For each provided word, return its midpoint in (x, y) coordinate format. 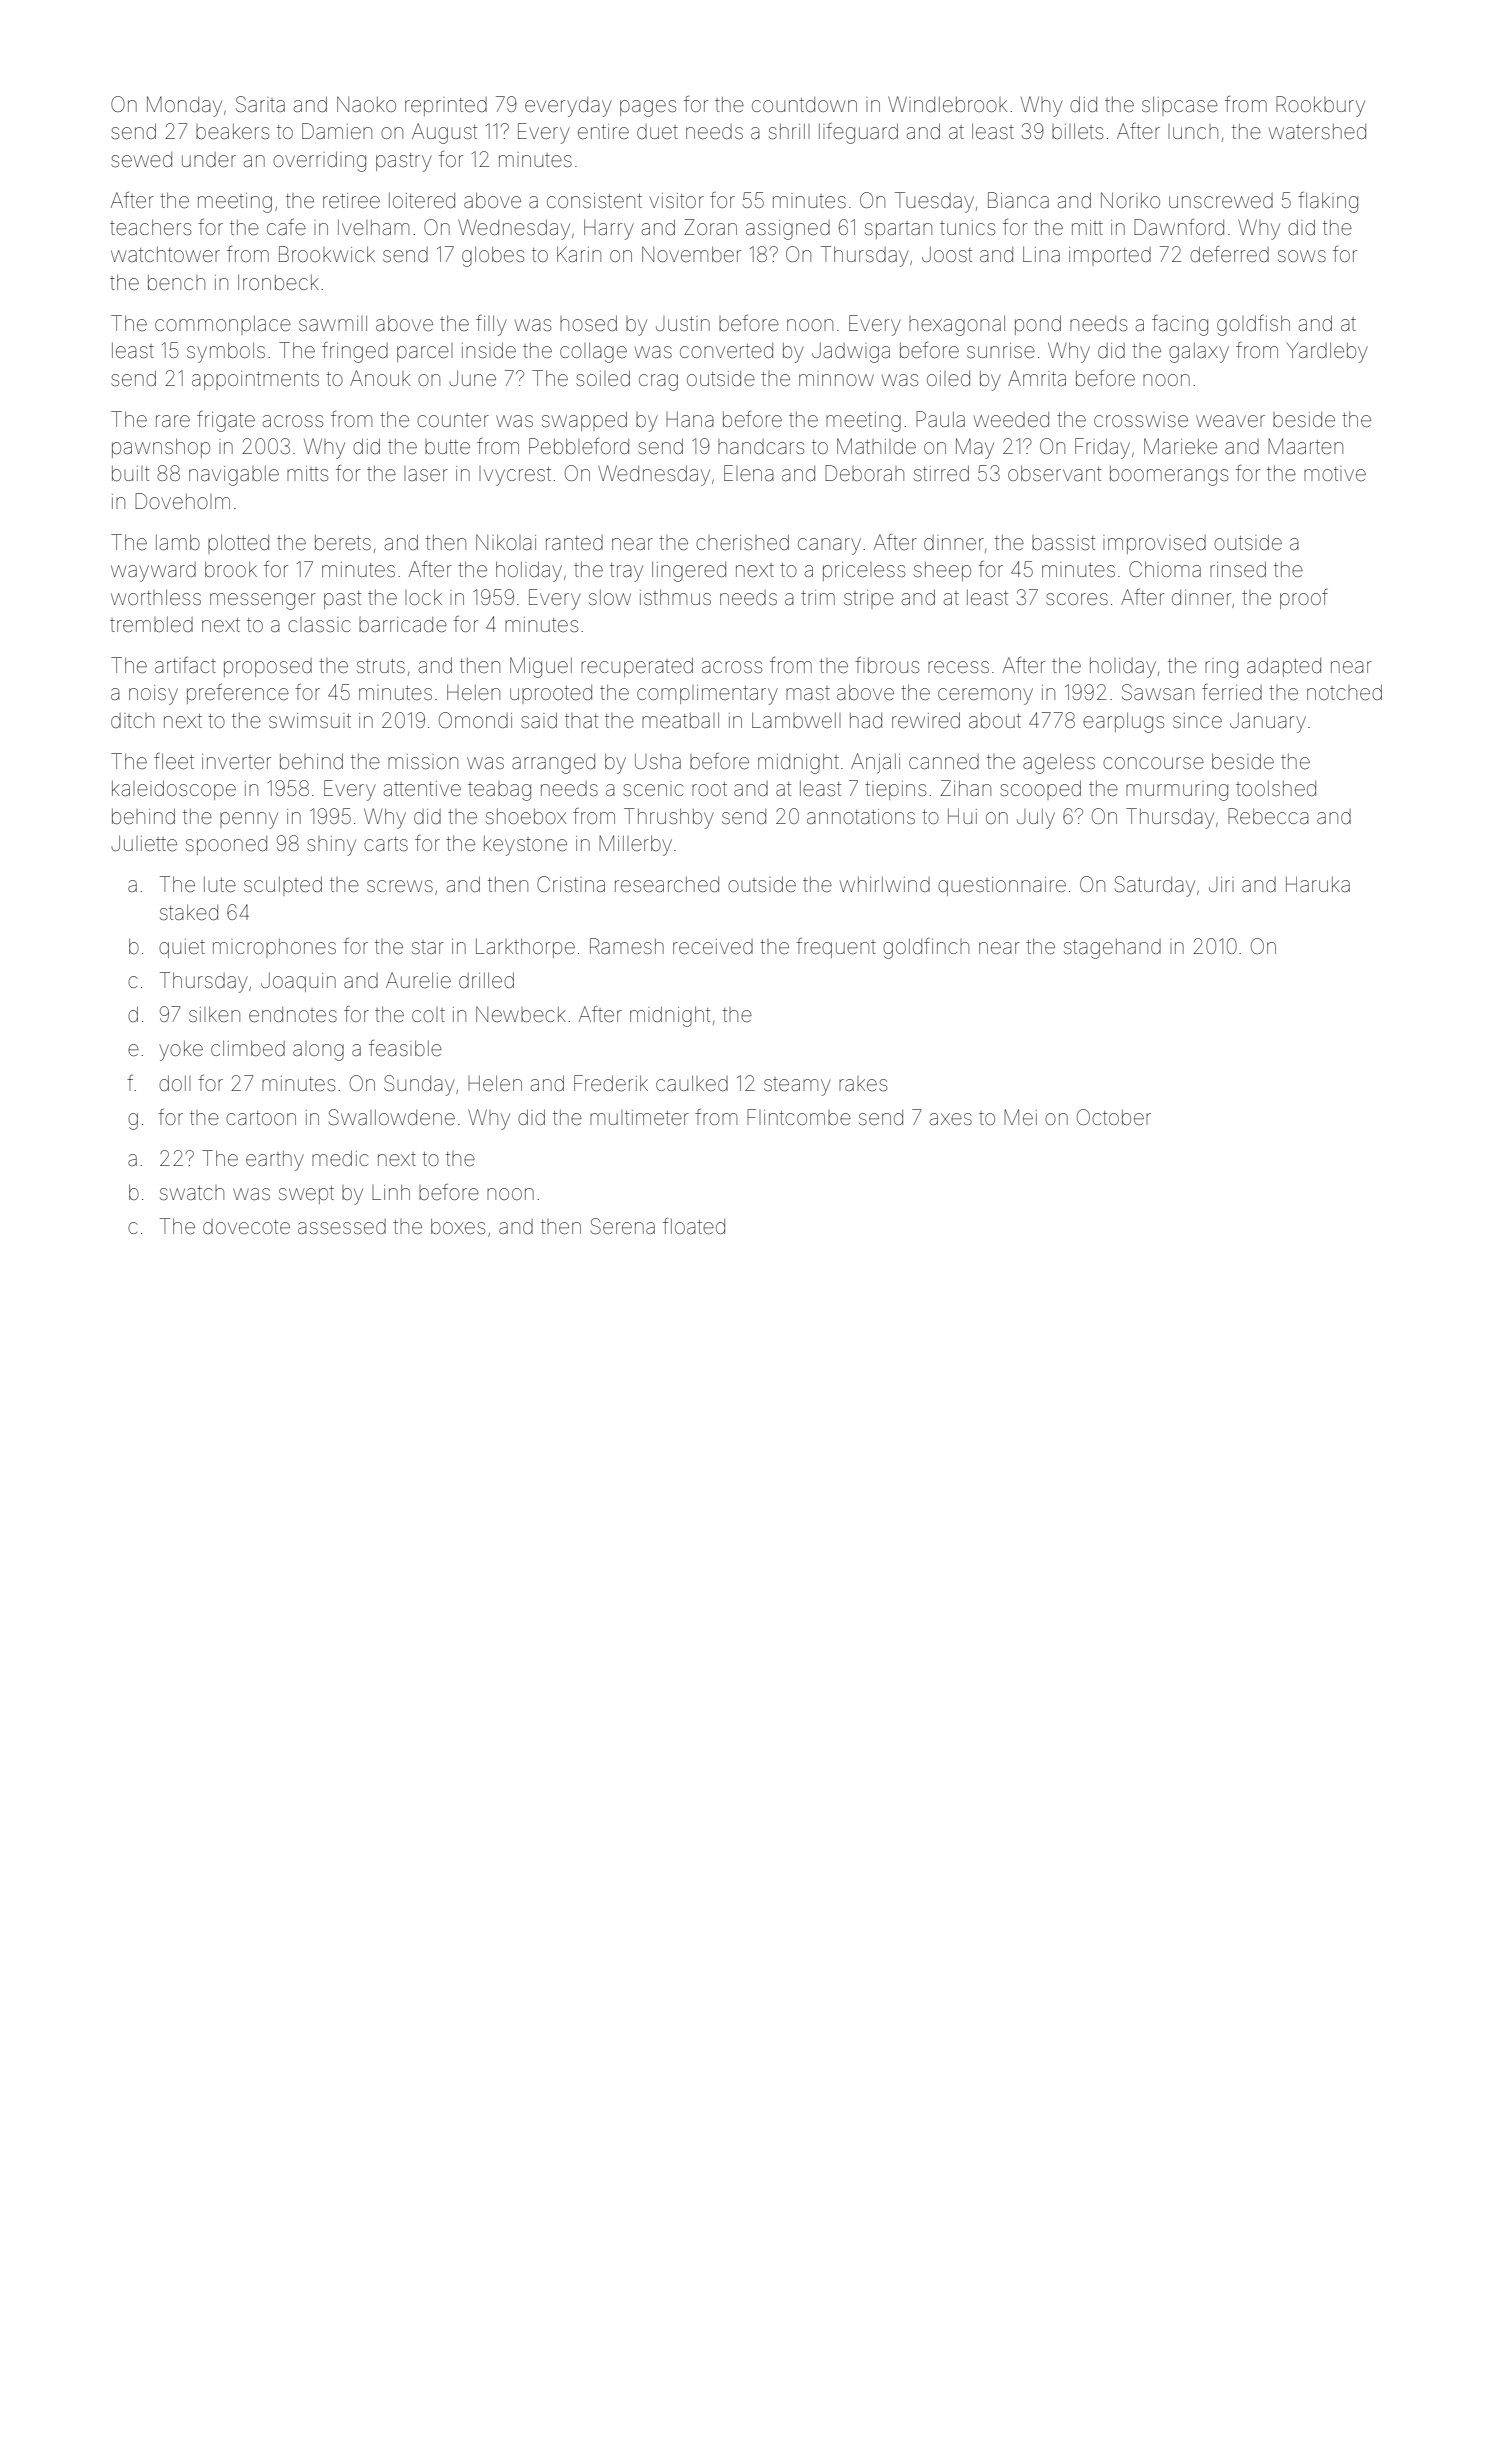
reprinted (446, 106)
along (318, 1051)
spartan (898, 230)
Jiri (1221, 884)
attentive (422, 789)
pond (1038, 325)
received (713, 947)
